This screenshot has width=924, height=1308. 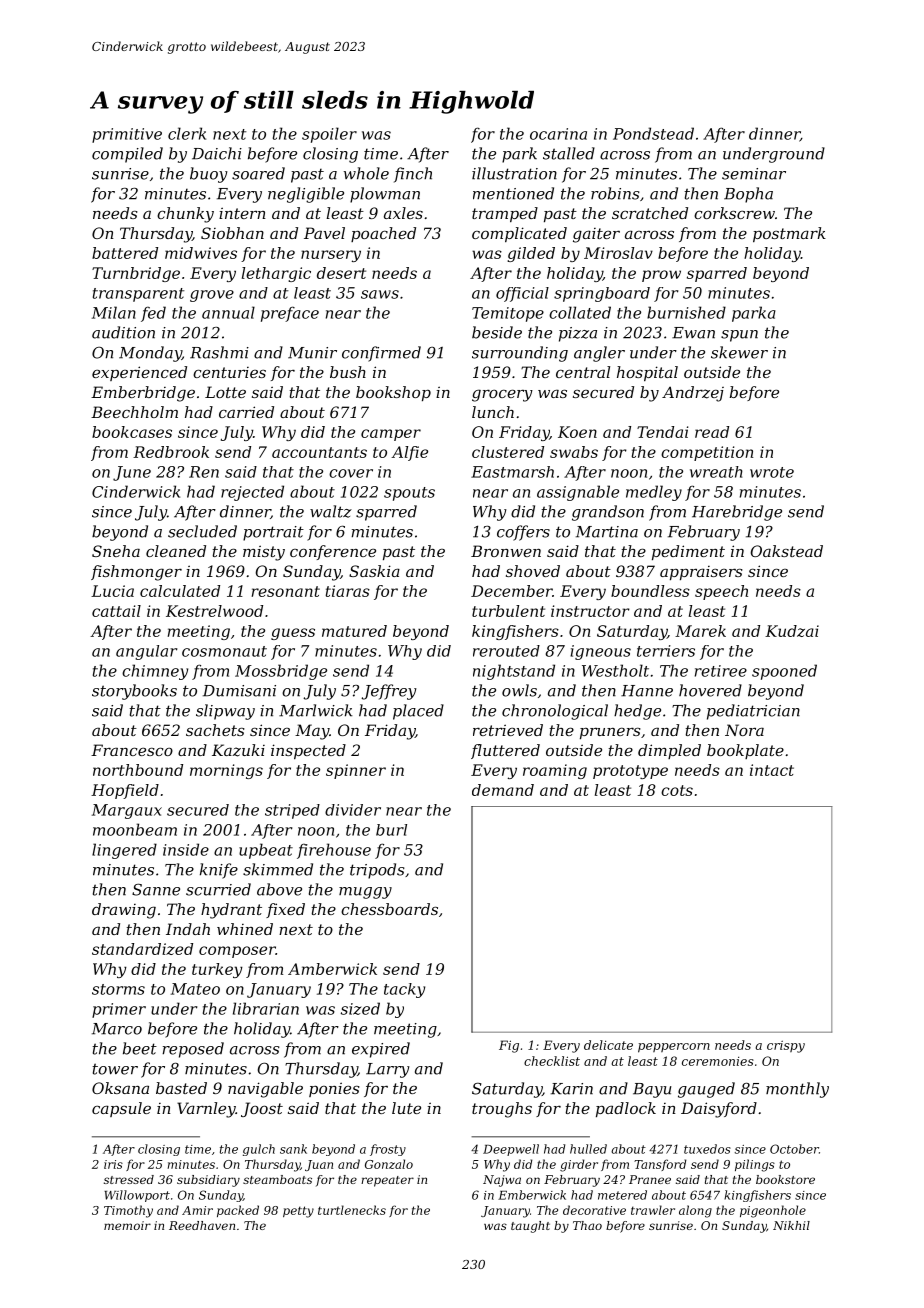 I want to click on taught, so click(x=530, y=1227).
